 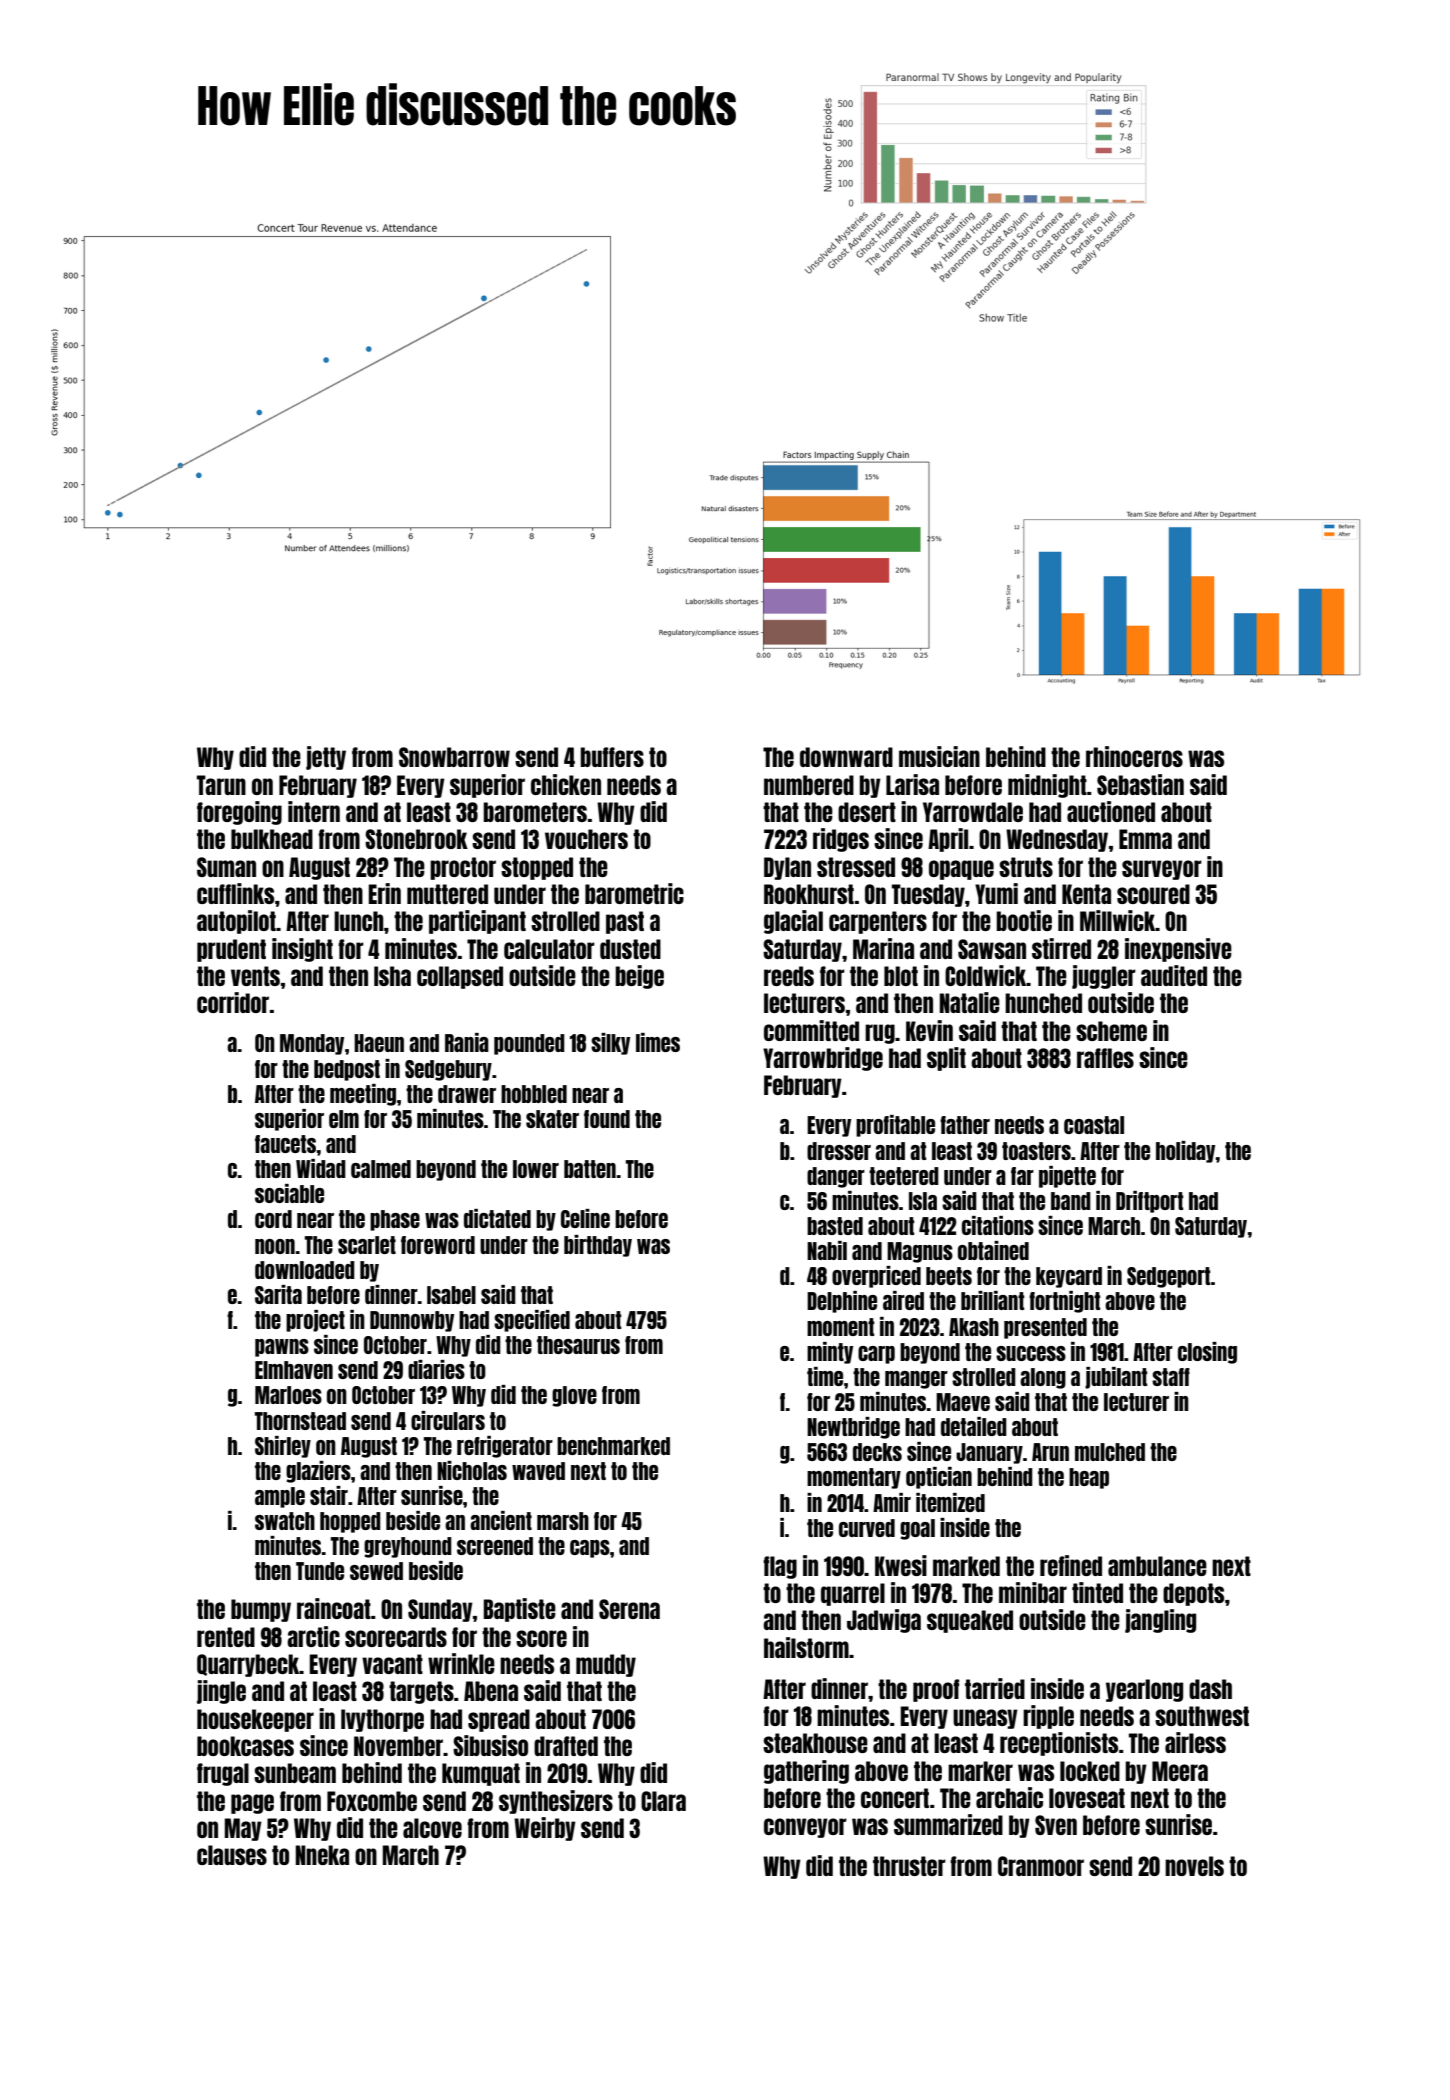 What do you see at coordinates (1178, 950) in the page?
I see `inexpensive` at bounding box center [1178, 950].
